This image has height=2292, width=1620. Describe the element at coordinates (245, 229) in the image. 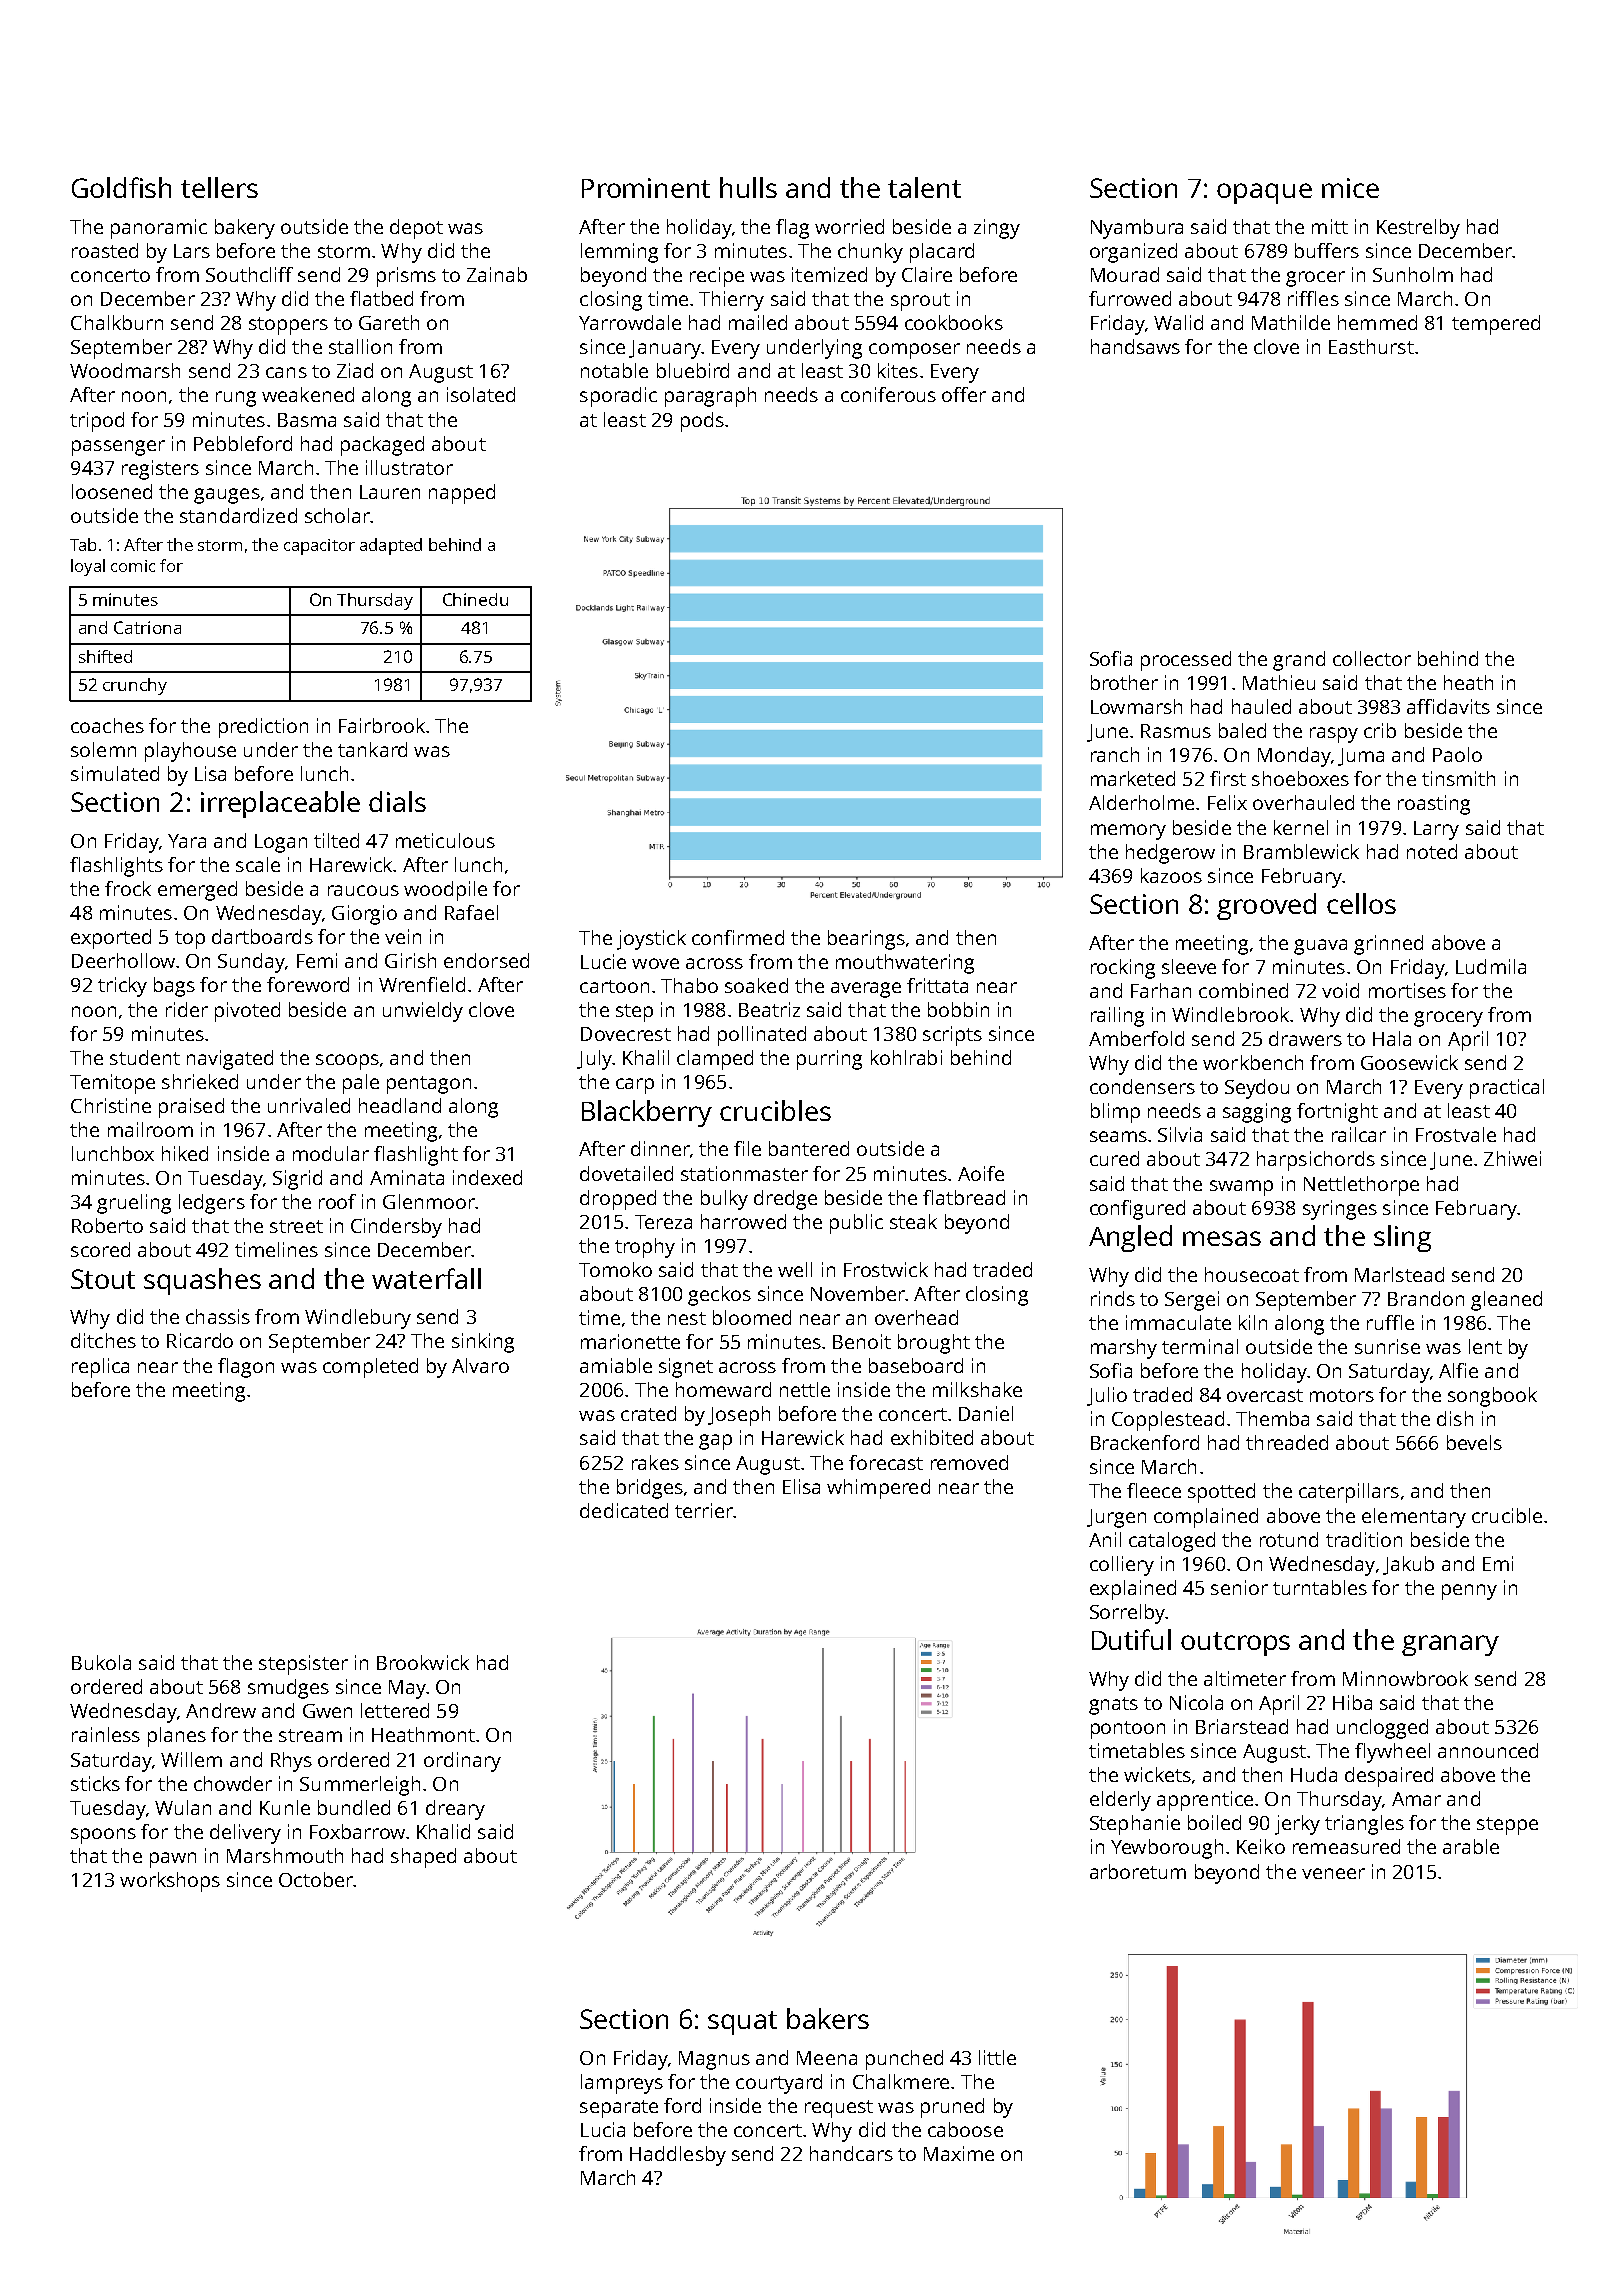

I see `bakery` at that location.
